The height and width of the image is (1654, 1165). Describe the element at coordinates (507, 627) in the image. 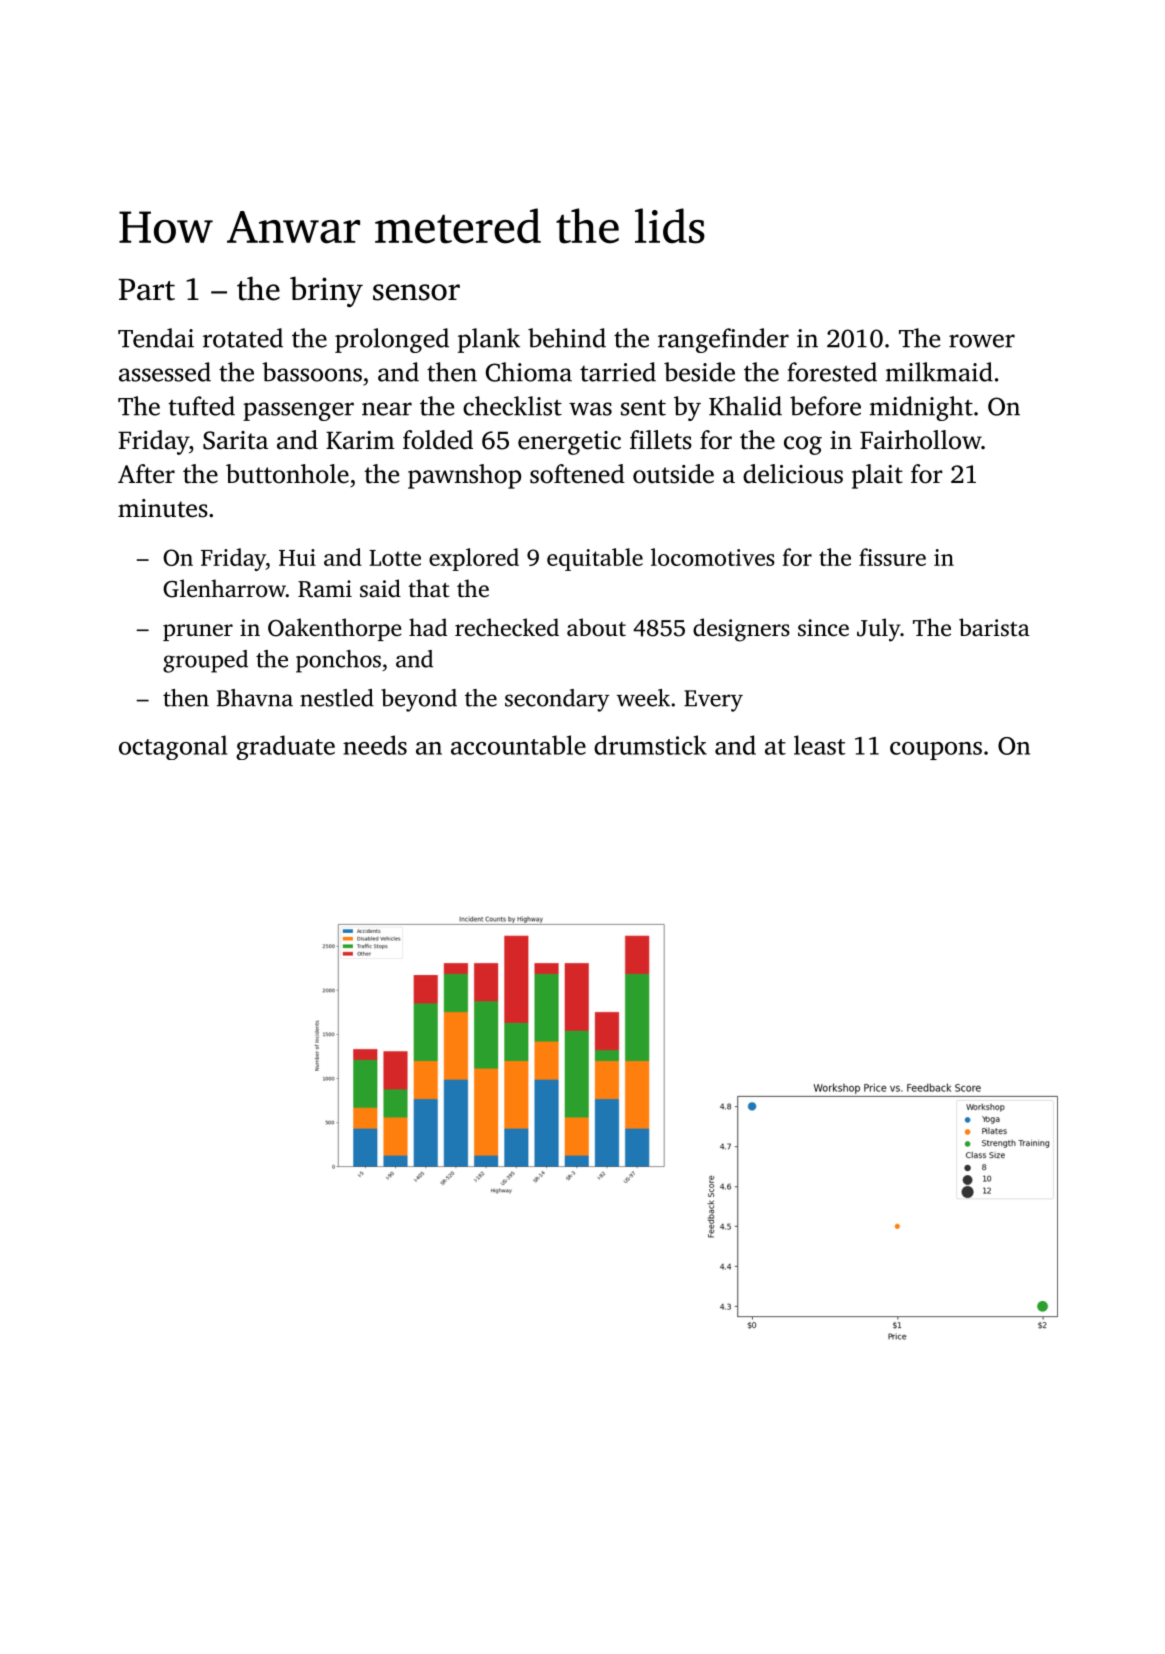

I see `rechecked` at that location.
